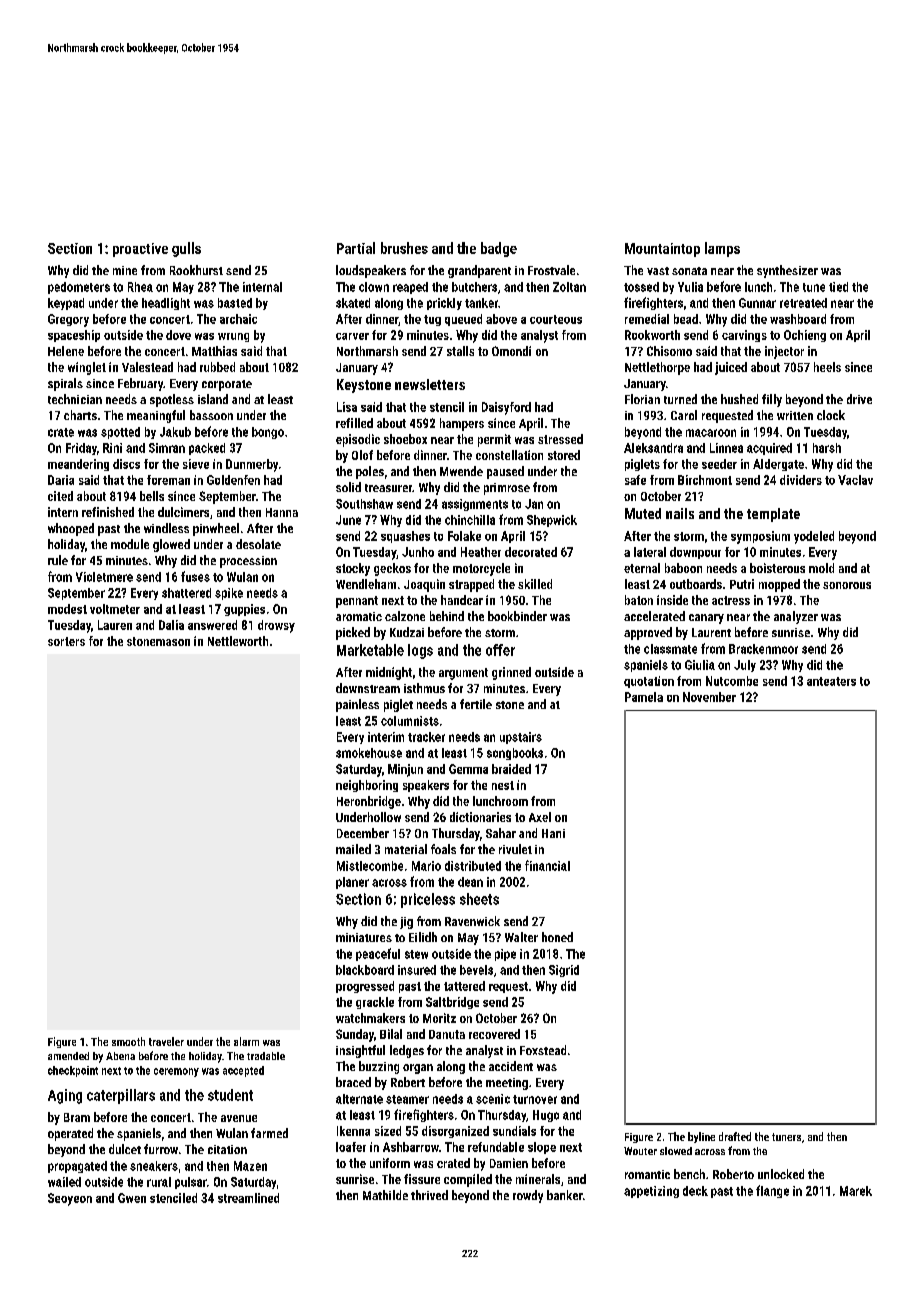 Image resolution: width=924 pixels, height=1308 pixels. What do you see at coordinates (358, 440) in the page?
I see `episodic` at bounding box center [358, 440].
